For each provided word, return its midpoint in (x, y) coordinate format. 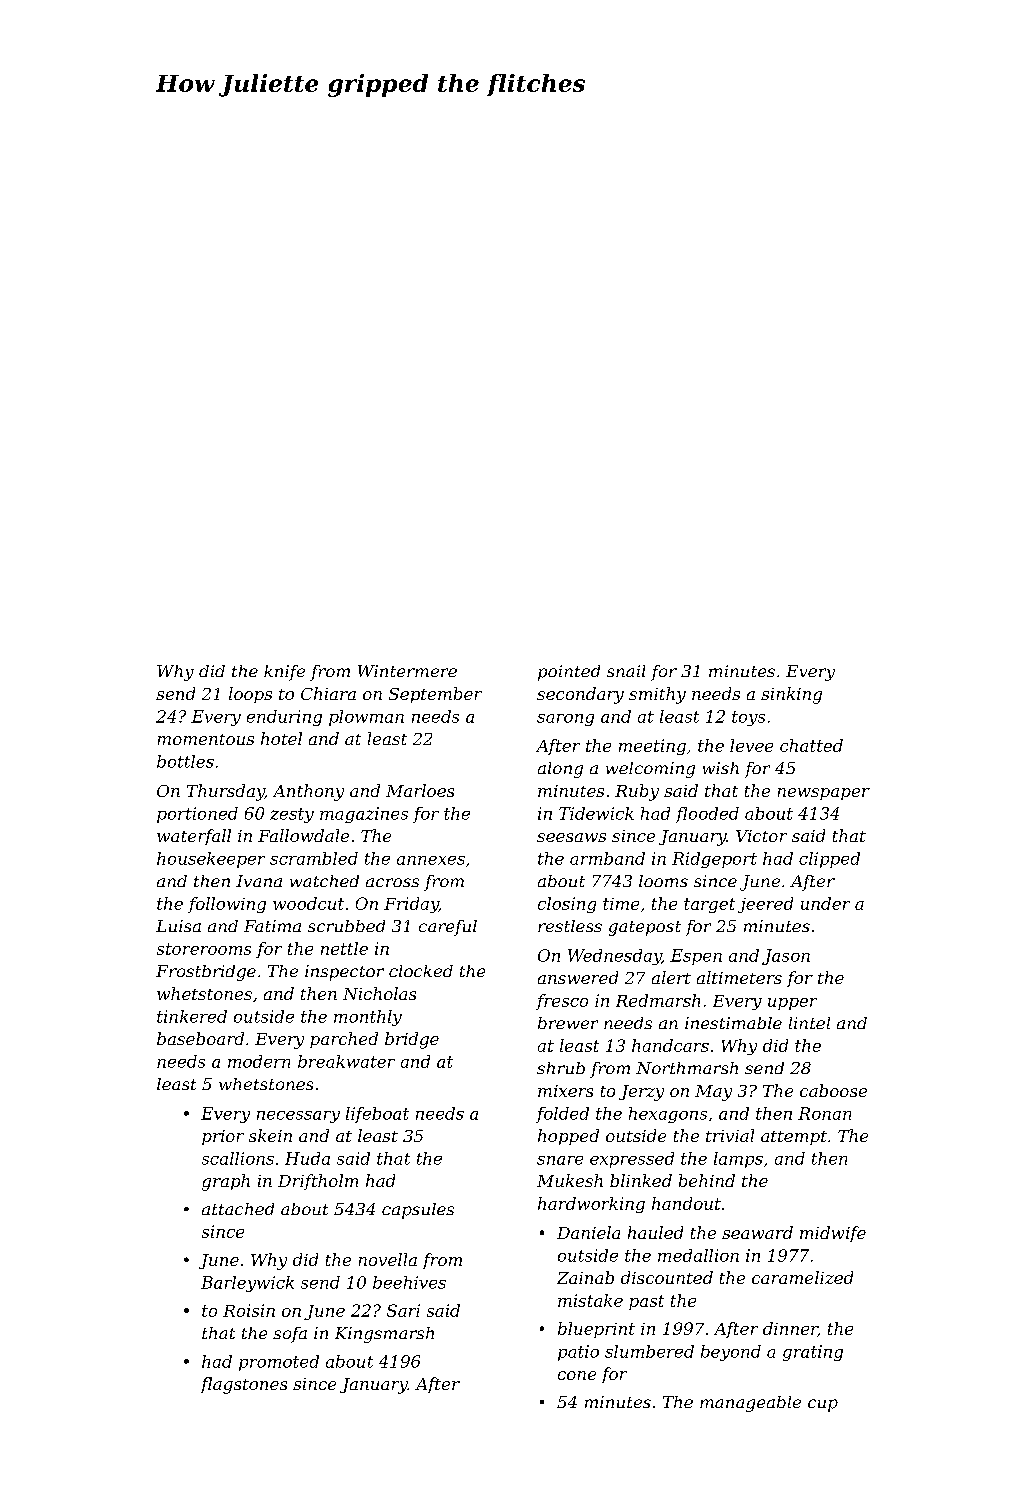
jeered (765, 905)
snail (626, 671)
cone (577, 1375)
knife (284, 673)
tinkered (192, 1016)
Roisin (249, 1310)
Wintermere (407, 671)
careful (448, 928)
